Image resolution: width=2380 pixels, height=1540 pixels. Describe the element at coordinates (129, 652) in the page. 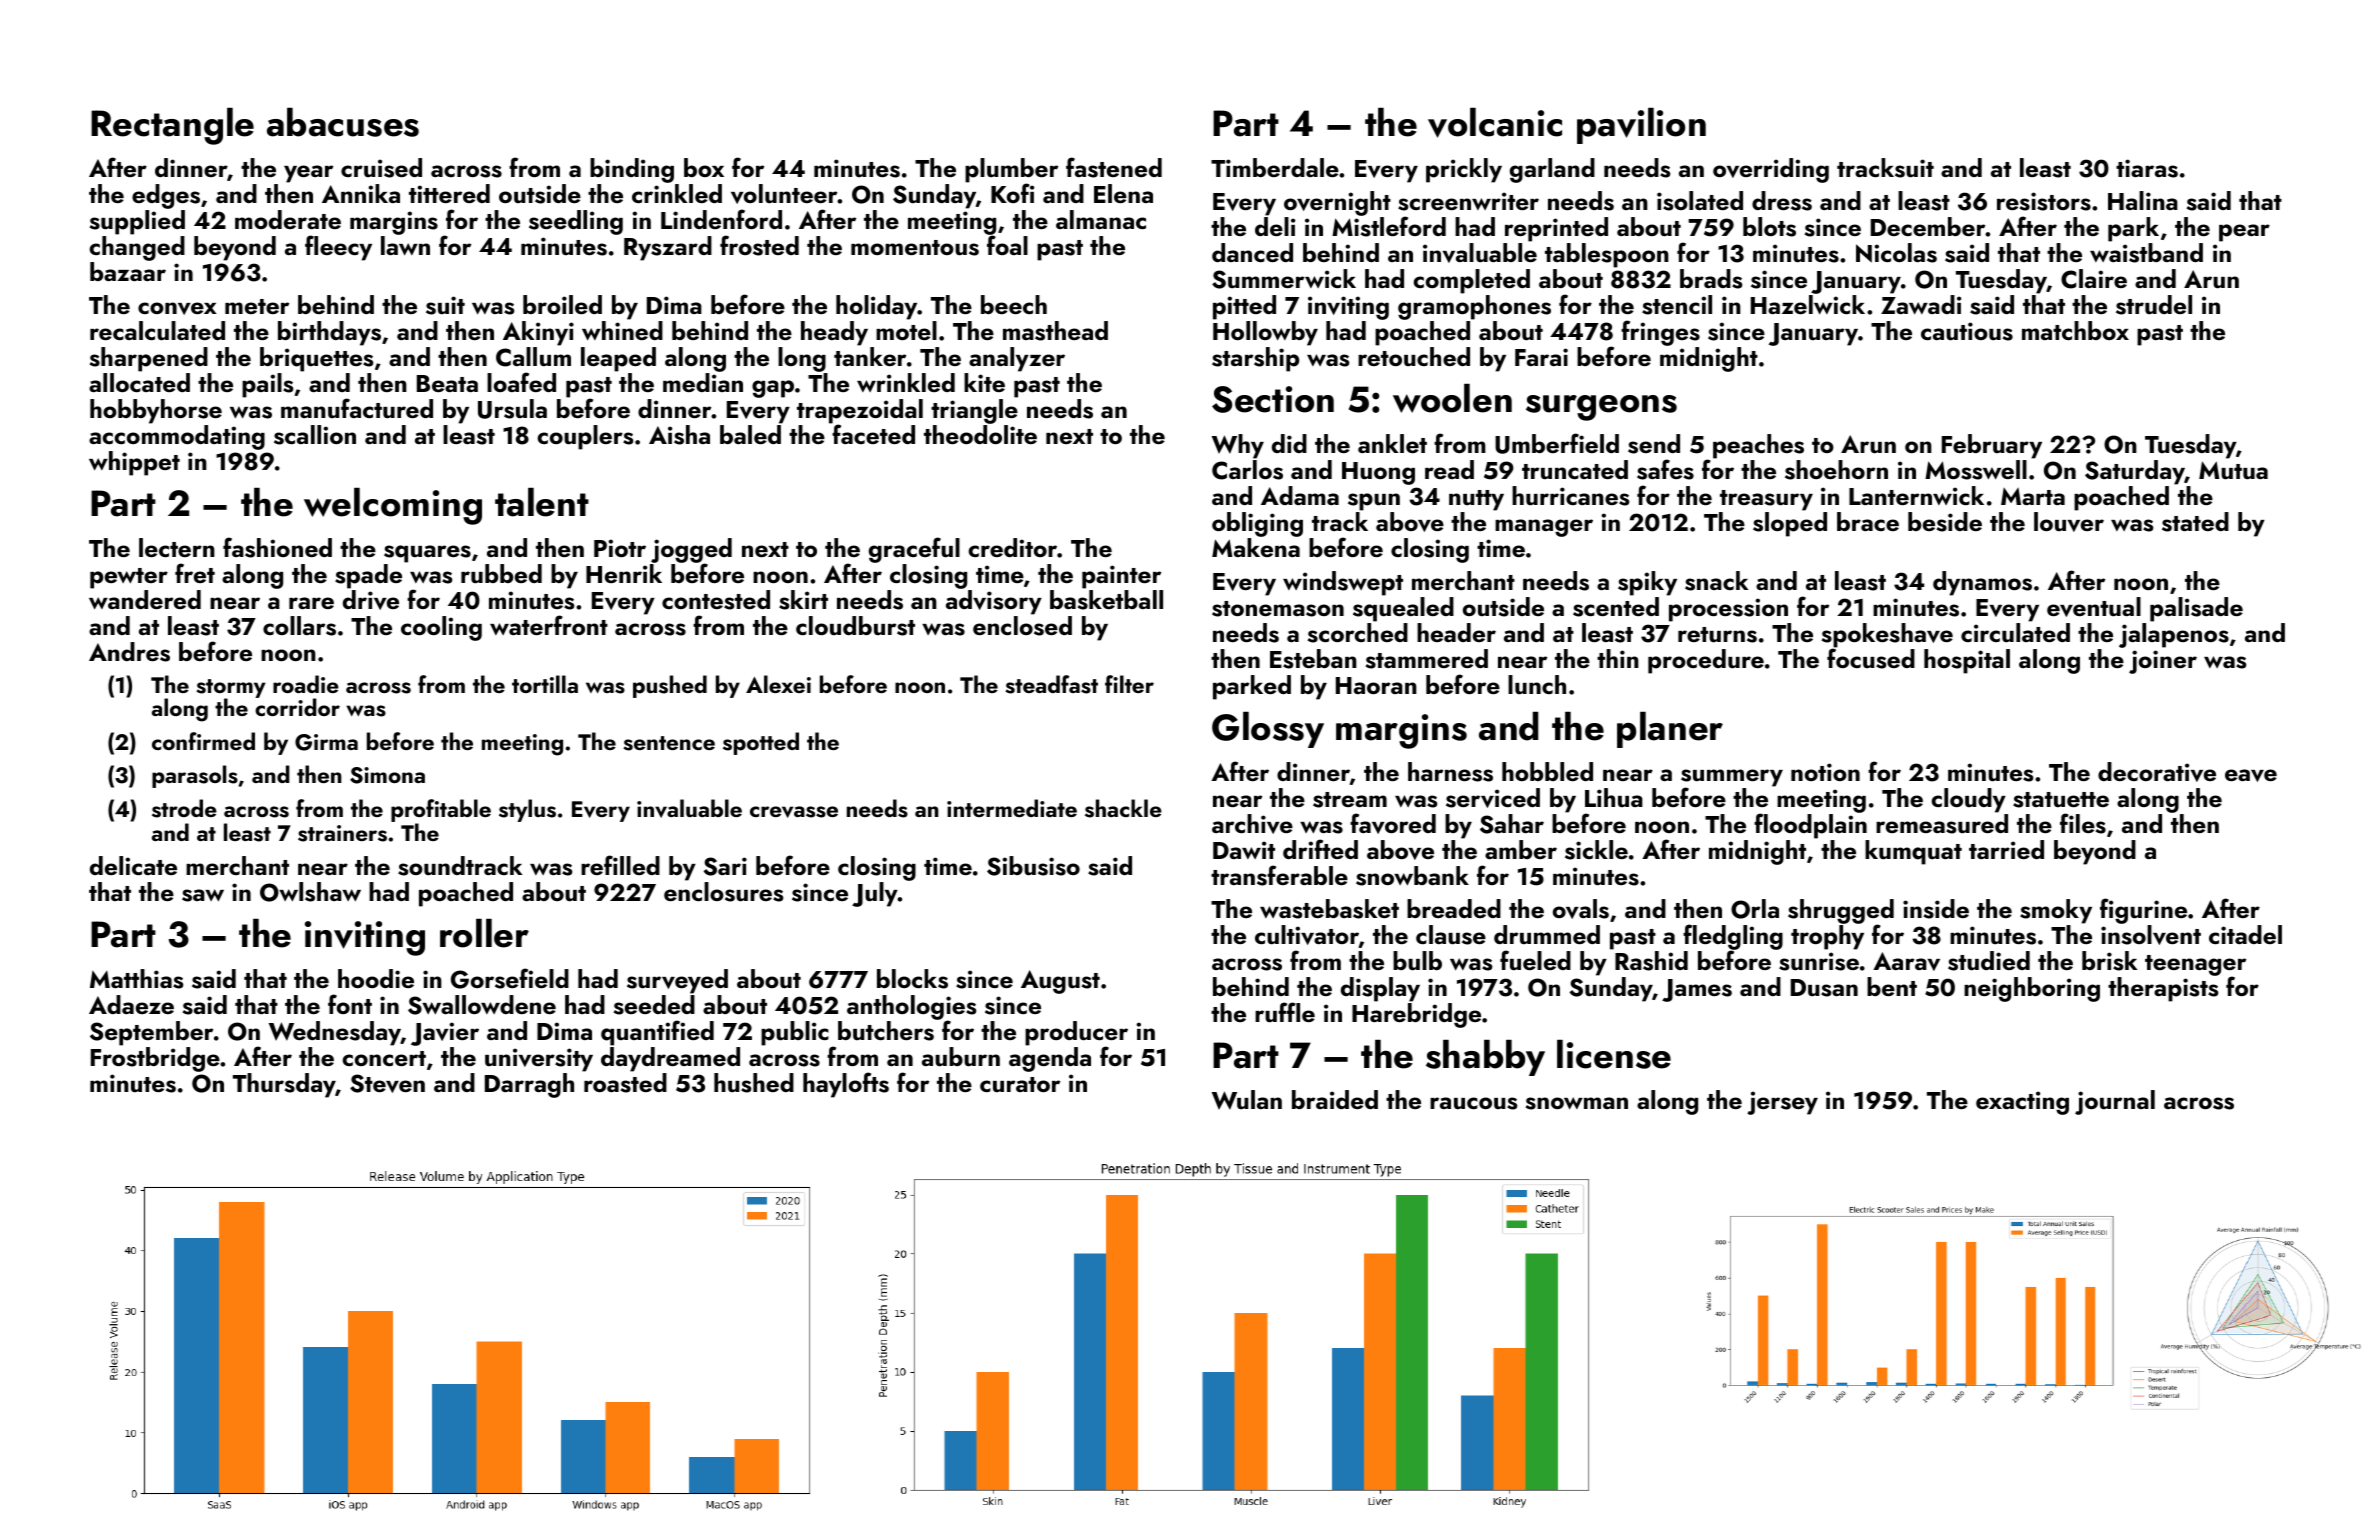

I see `Andres` at that location.
